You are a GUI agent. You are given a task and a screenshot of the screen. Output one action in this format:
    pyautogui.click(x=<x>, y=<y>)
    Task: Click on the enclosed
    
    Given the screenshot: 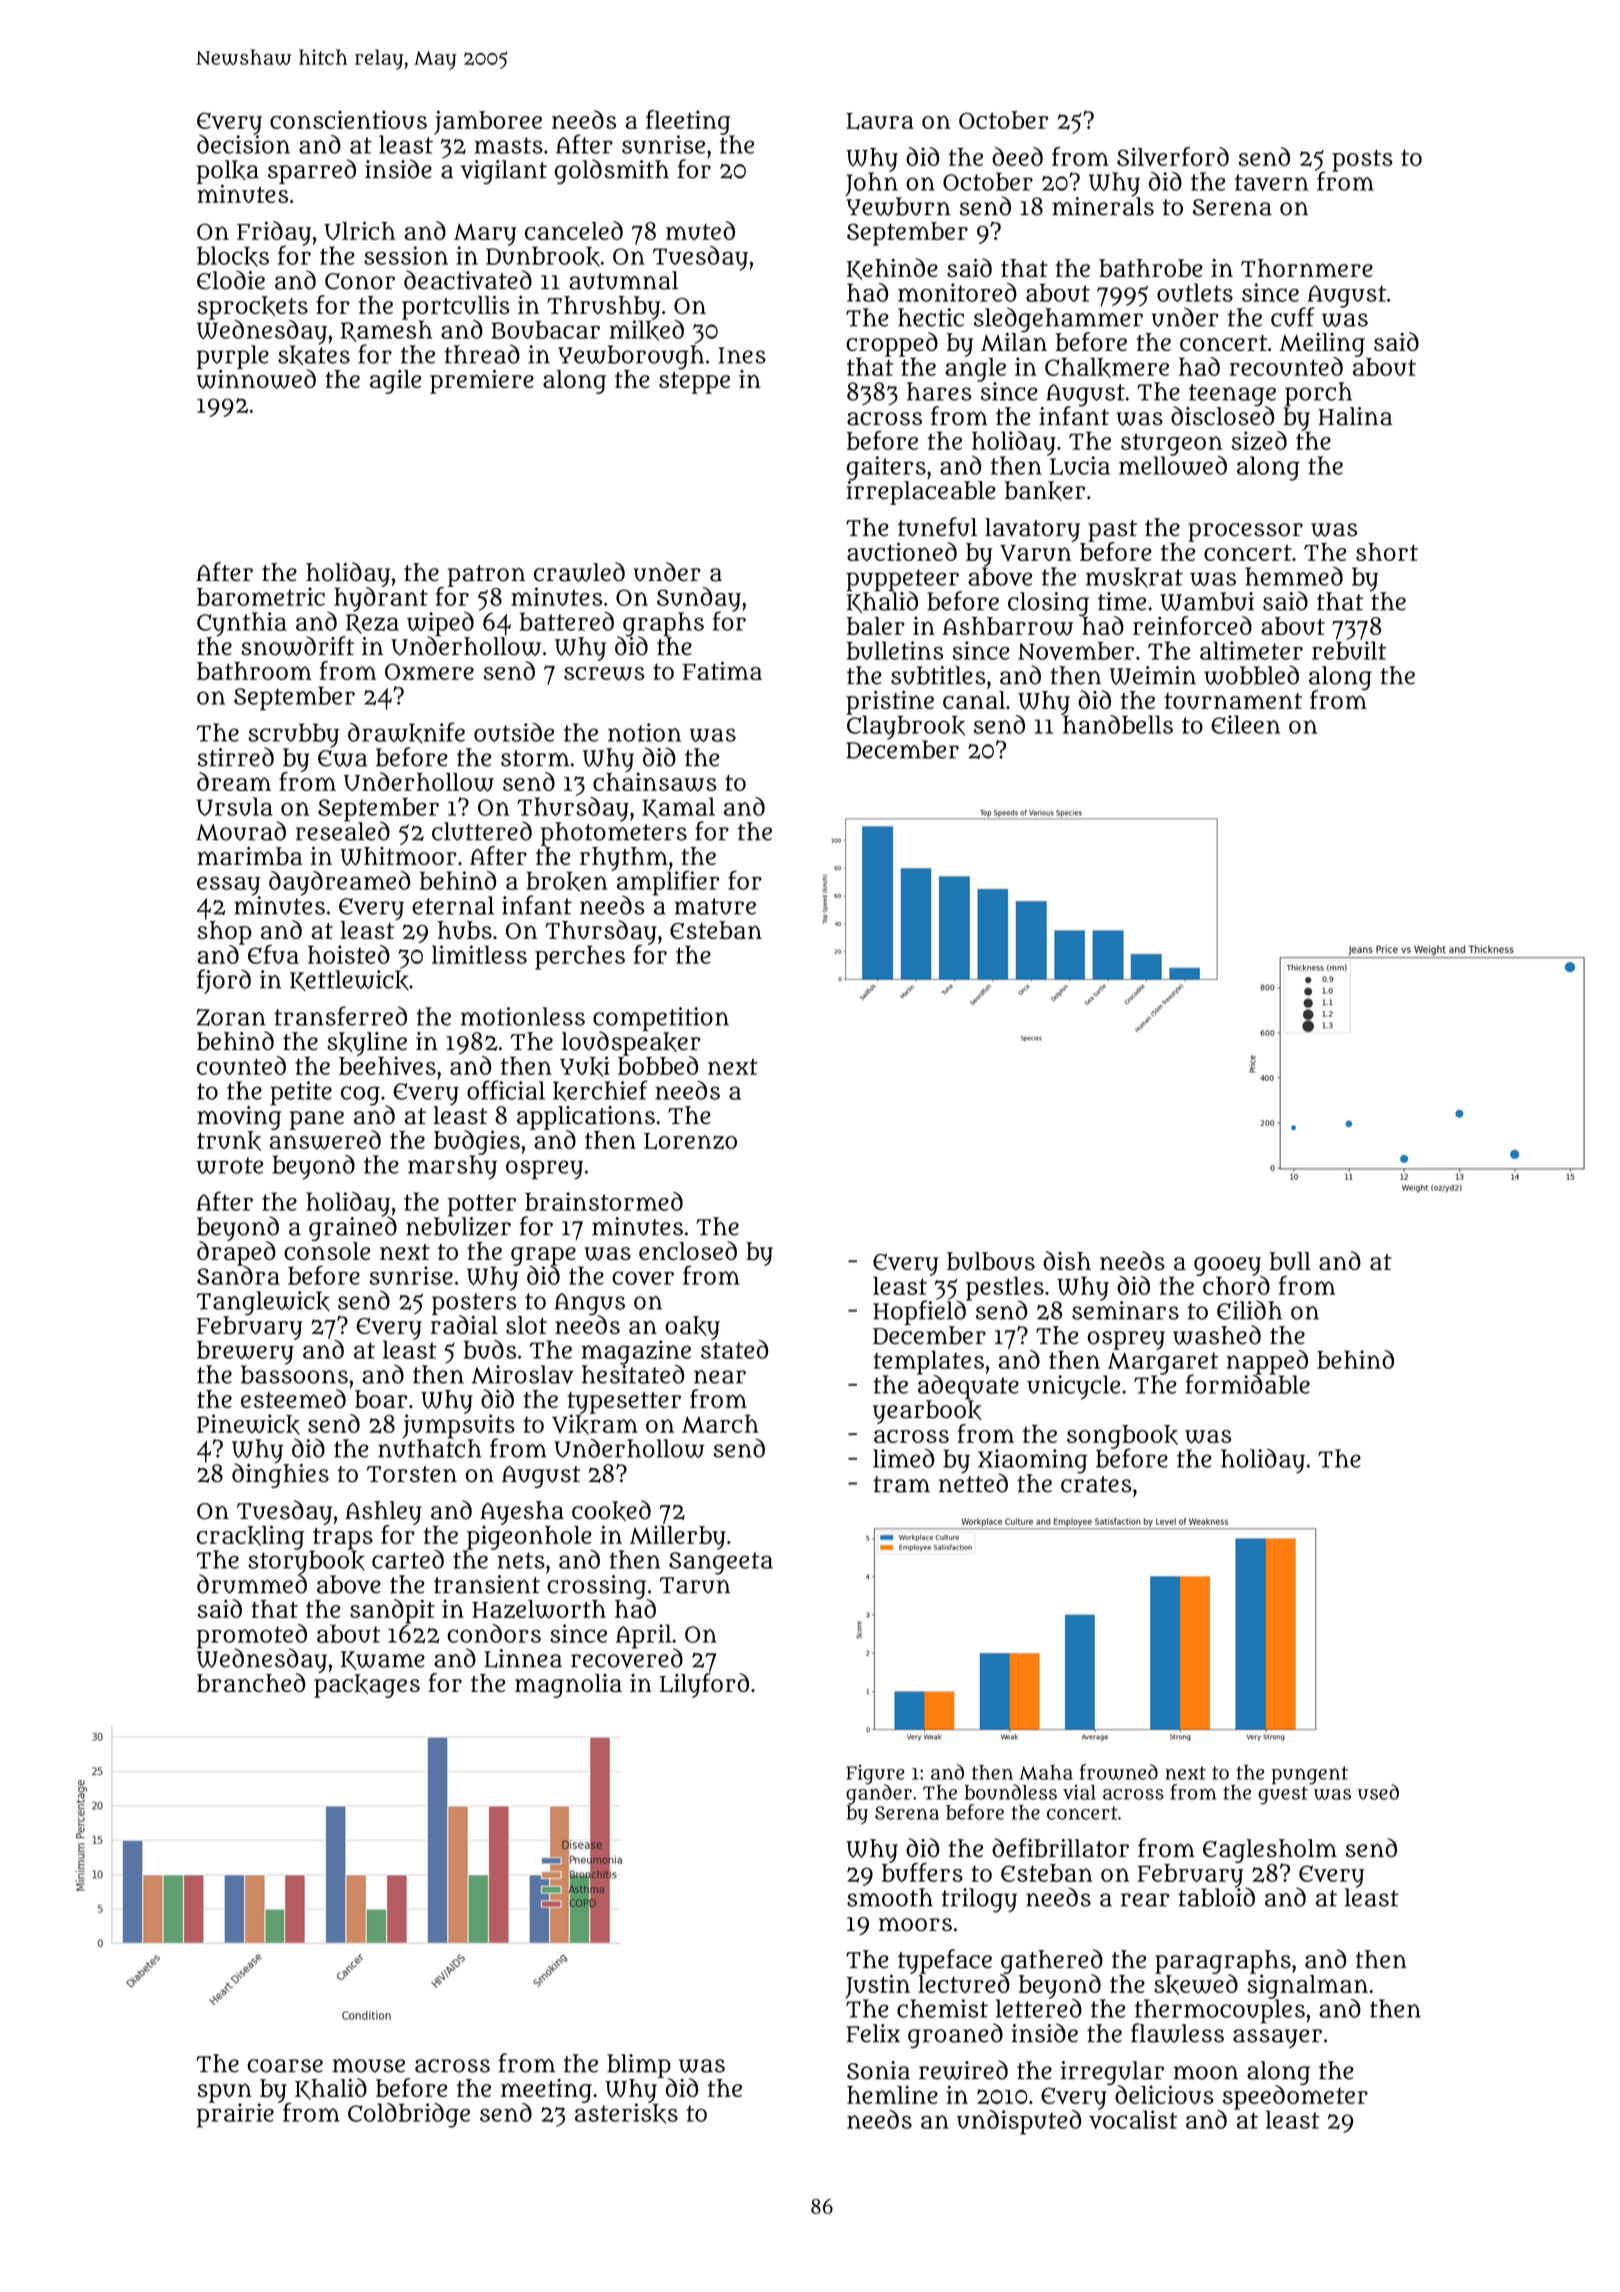 What is the action you would take?
    pyautogui.click(x=688, y=1250)
